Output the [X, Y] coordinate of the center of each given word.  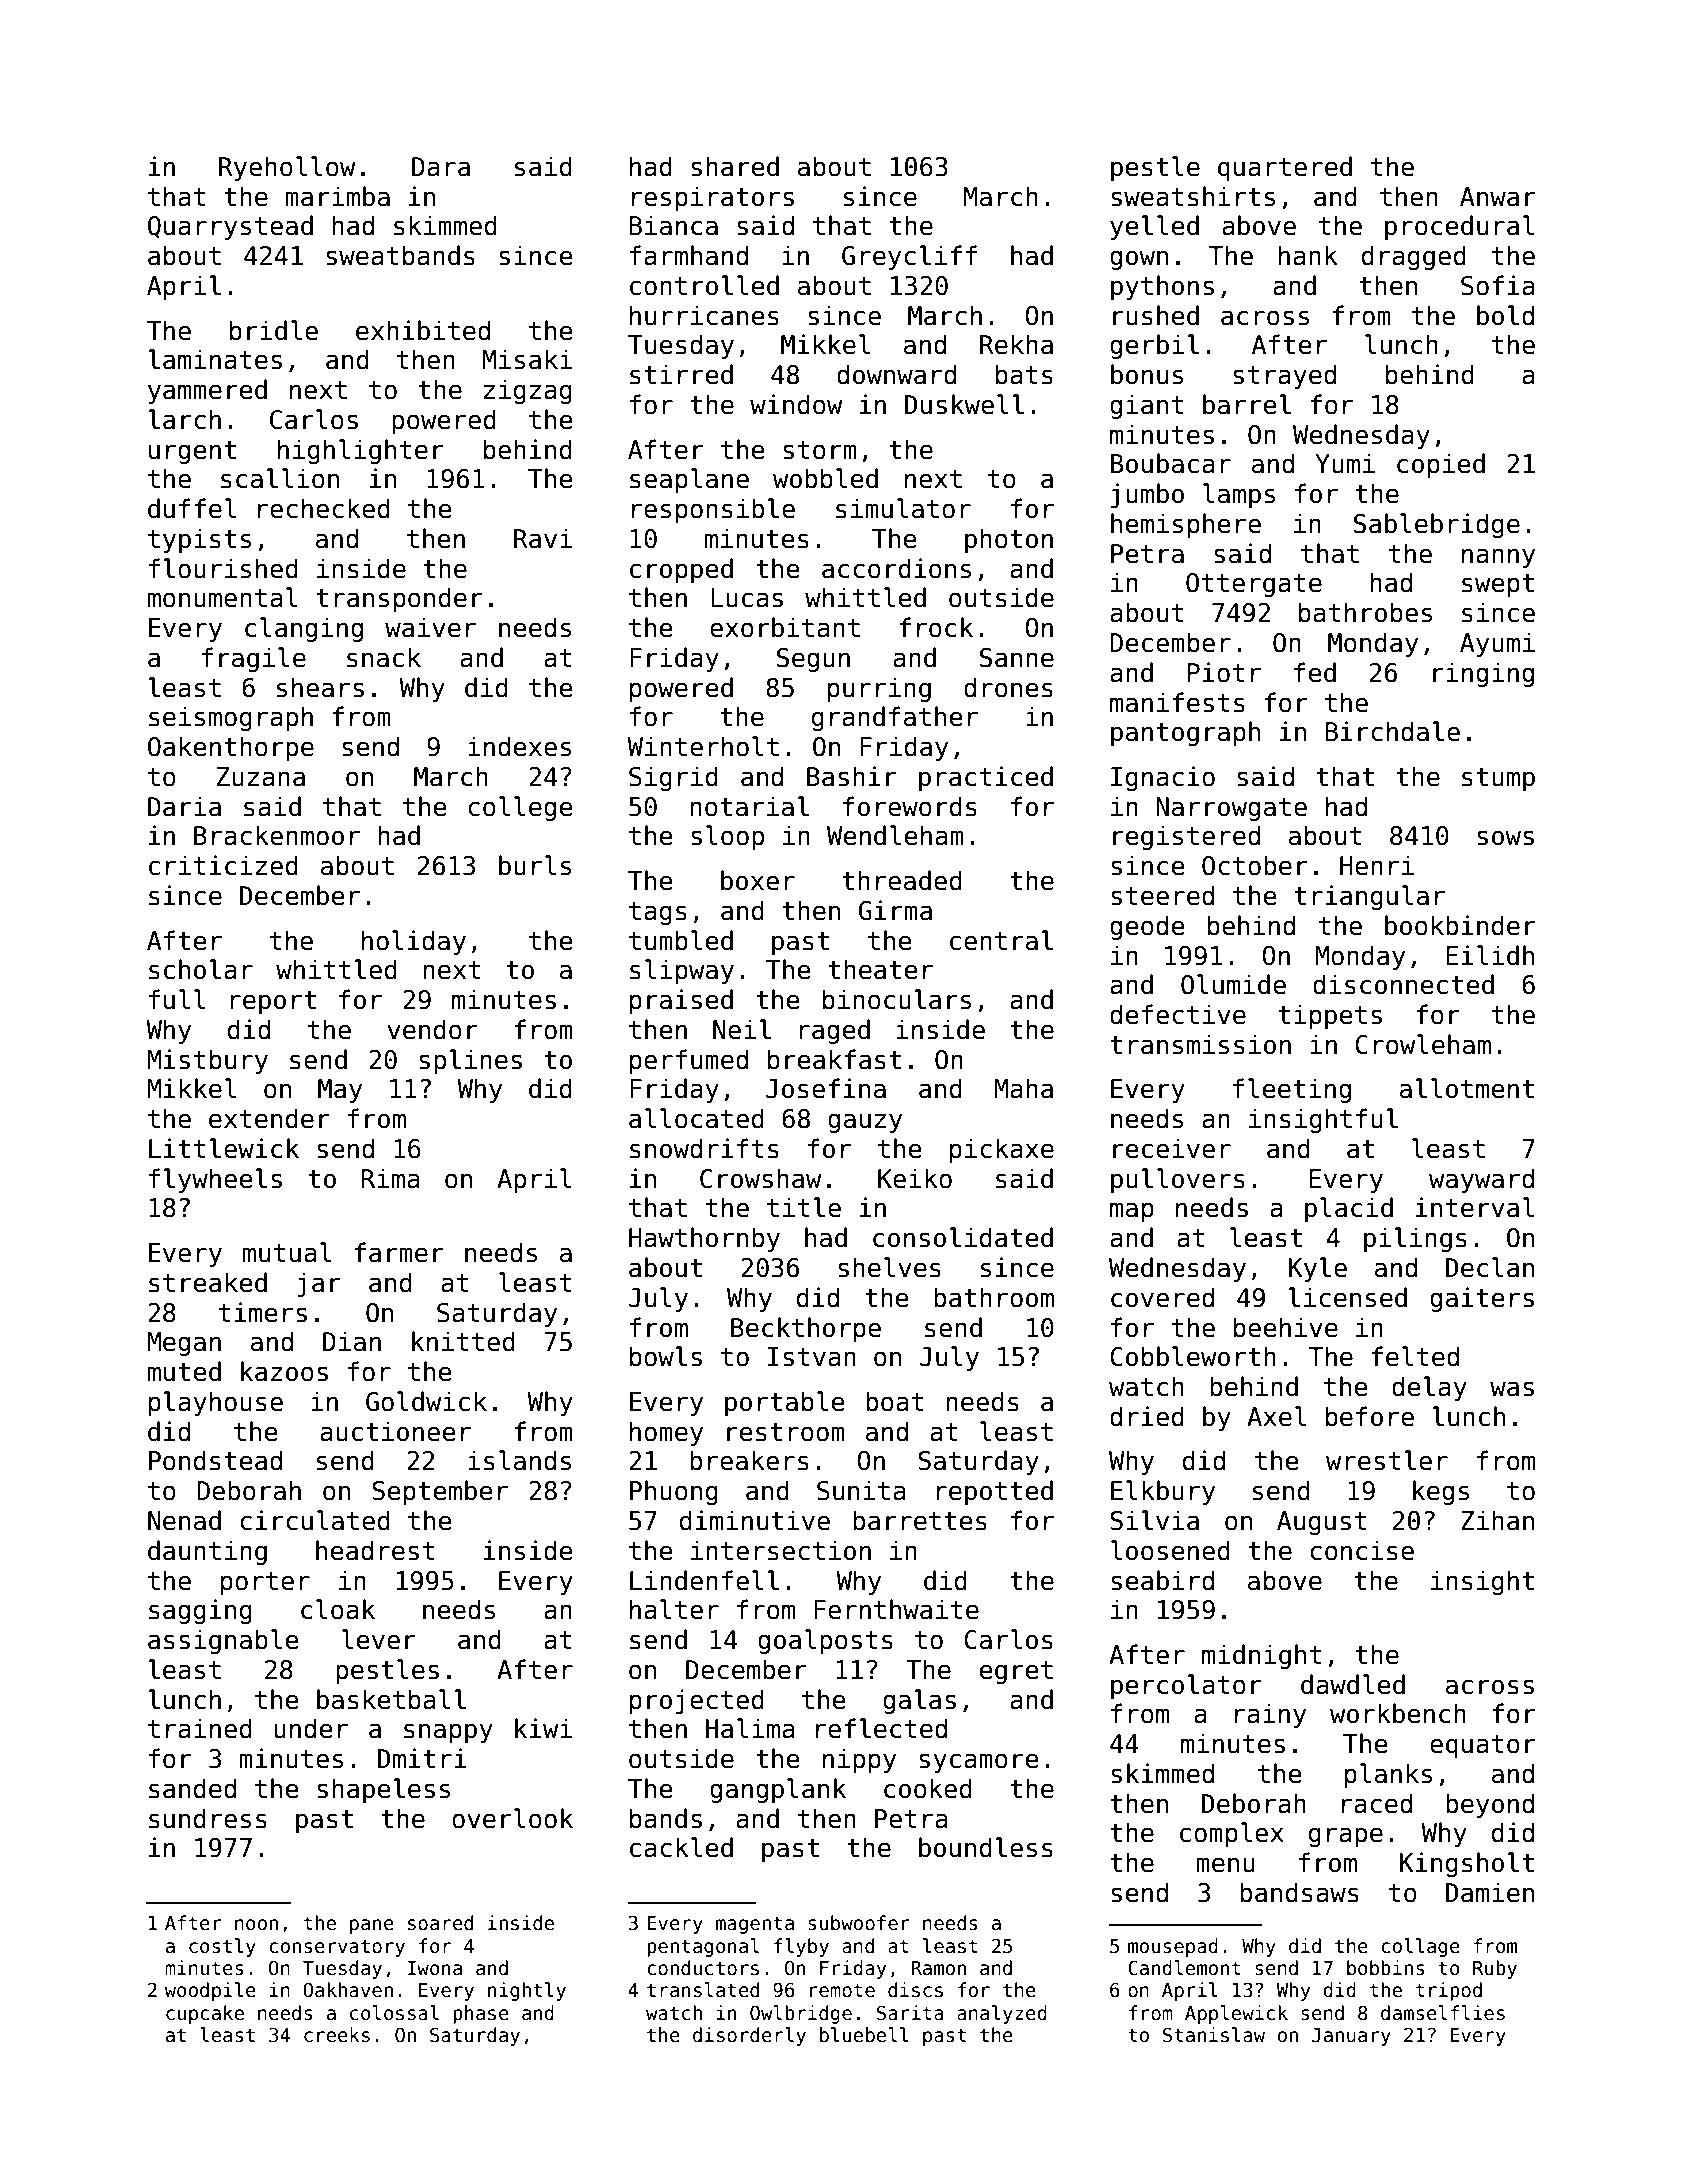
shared [735, 166]
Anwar [1498, 197]
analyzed [1002, 2014]
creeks [337, 2035]
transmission [1200, 1044]
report [273, 1002]
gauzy [865, 1123]
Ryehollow [287, 168]
